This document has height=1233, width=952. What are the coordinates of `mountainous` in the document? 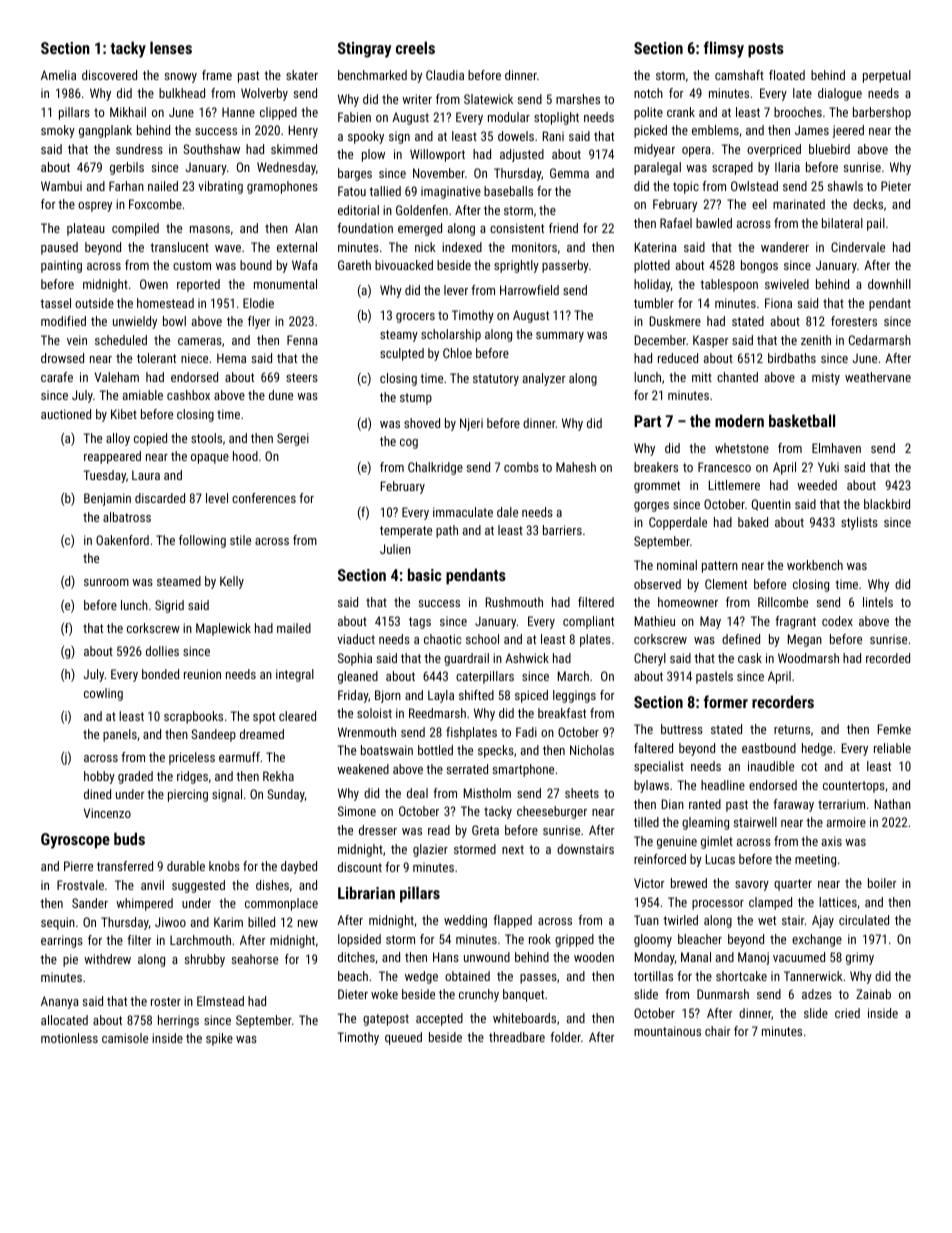 It's located at (667, 1031).
